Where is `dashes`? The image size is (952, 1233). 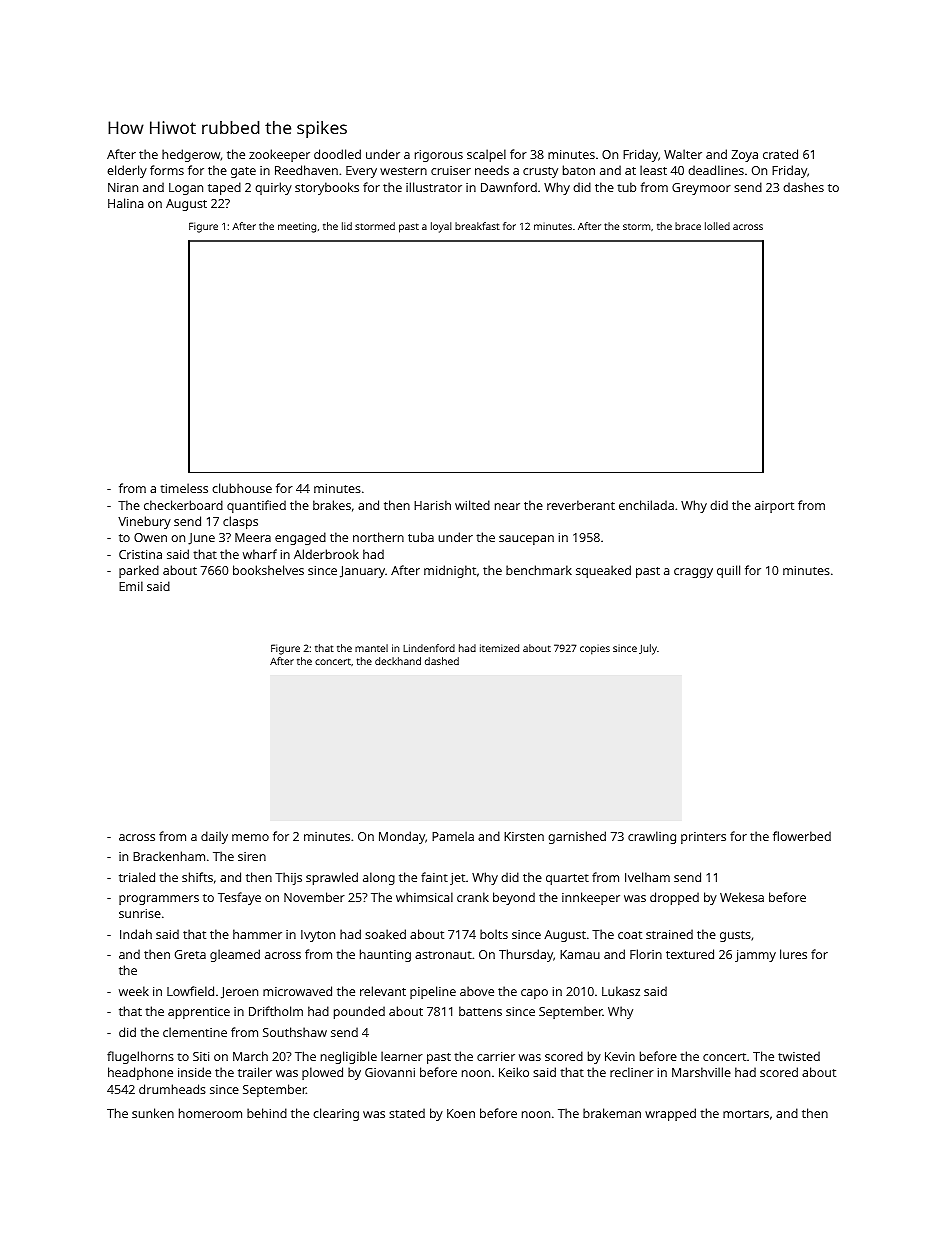
dashes is located at coordinates (803, 187).
